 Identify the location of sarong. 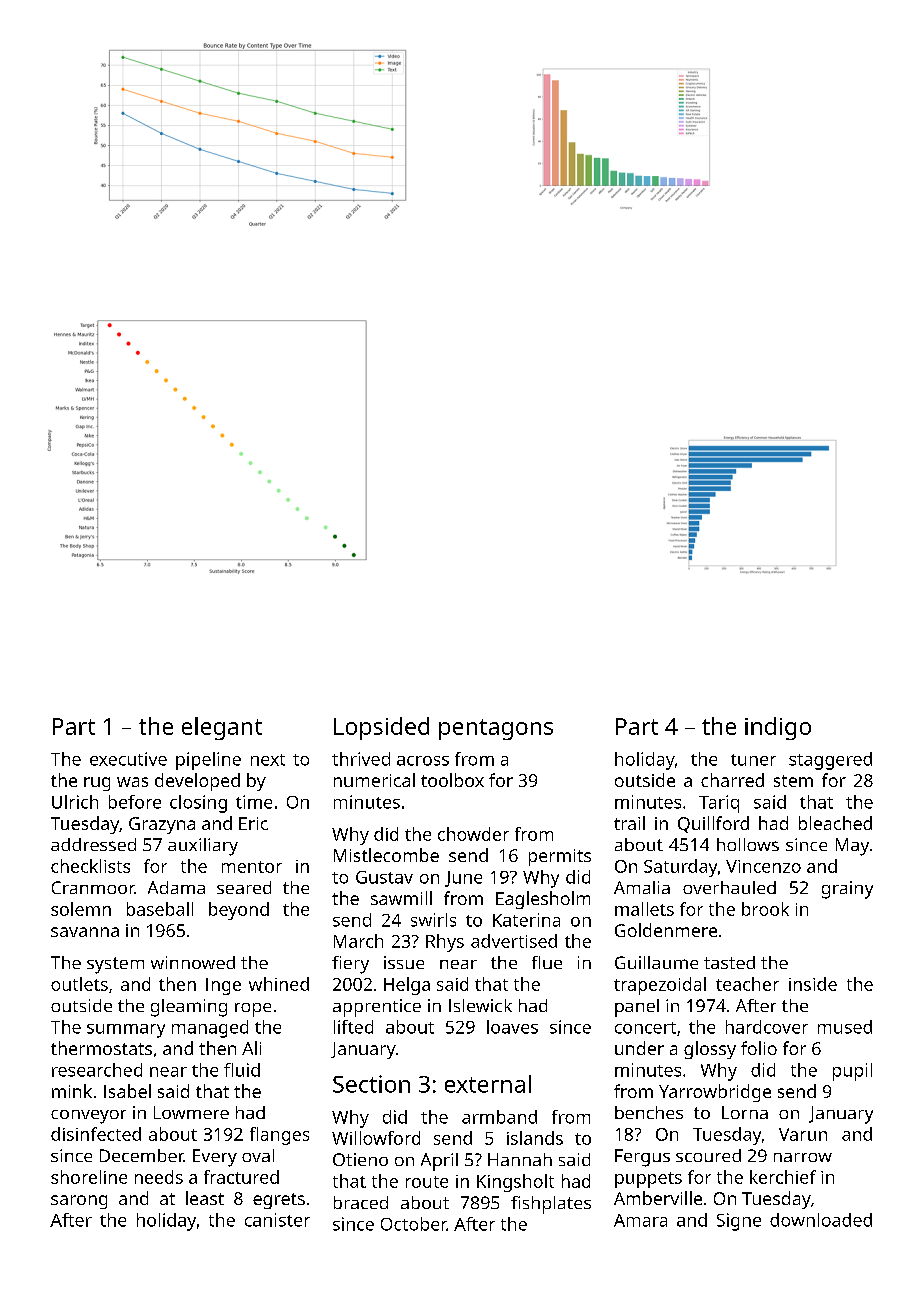
(79, 1202).
